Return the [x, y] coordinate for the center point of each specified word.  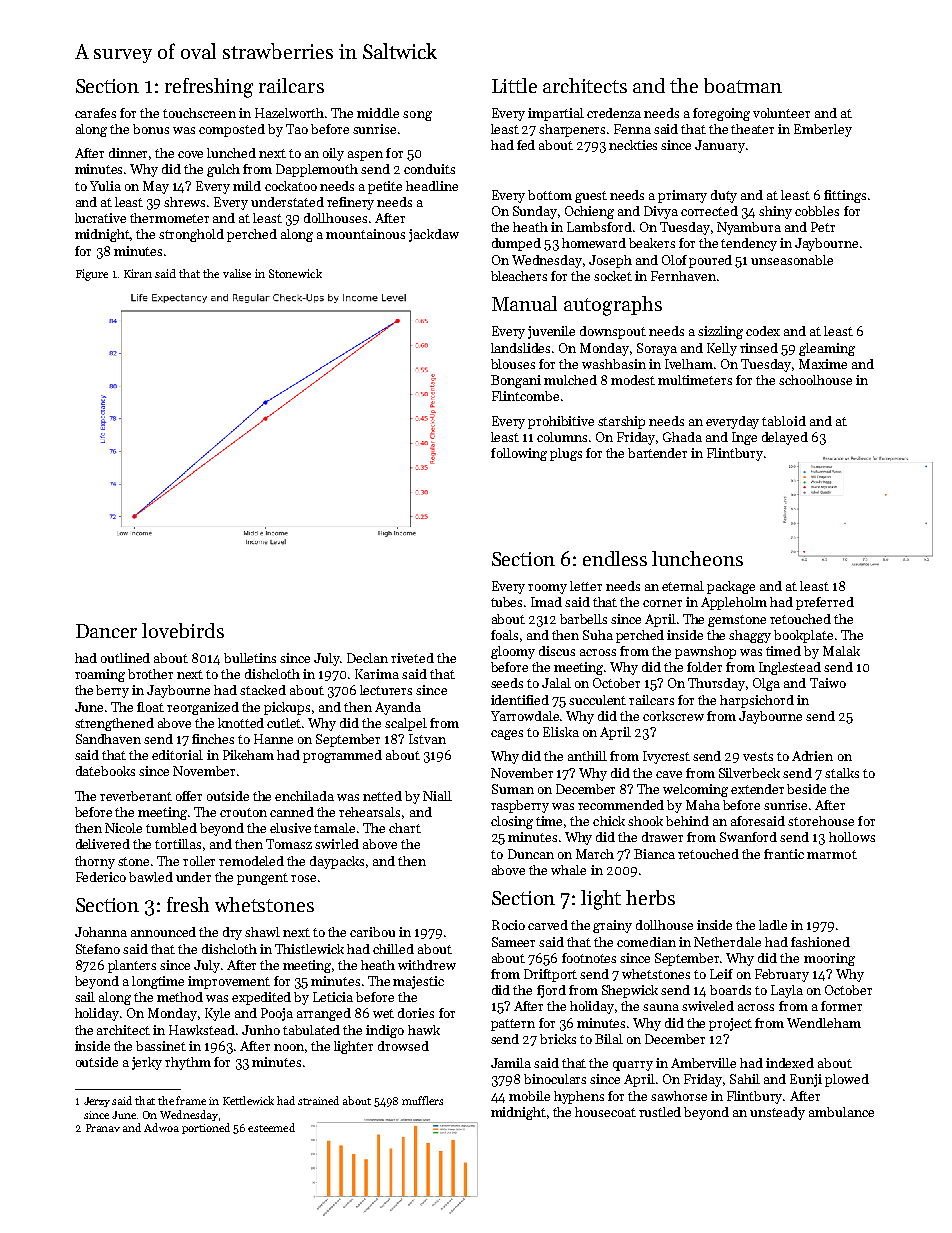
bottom [550, 195]
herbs [650, 897]
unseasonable [792, 260]
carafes [95, 113]
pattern [513, 1025]
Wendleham [824, 1023]
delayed [785, 438]
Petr [823, 227]
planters [132, 966]
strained [318, 1100]
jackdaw [434, 235]
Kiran [138, 273]
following [519, 454]
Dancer [106, 631]
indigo [385, 1031]
